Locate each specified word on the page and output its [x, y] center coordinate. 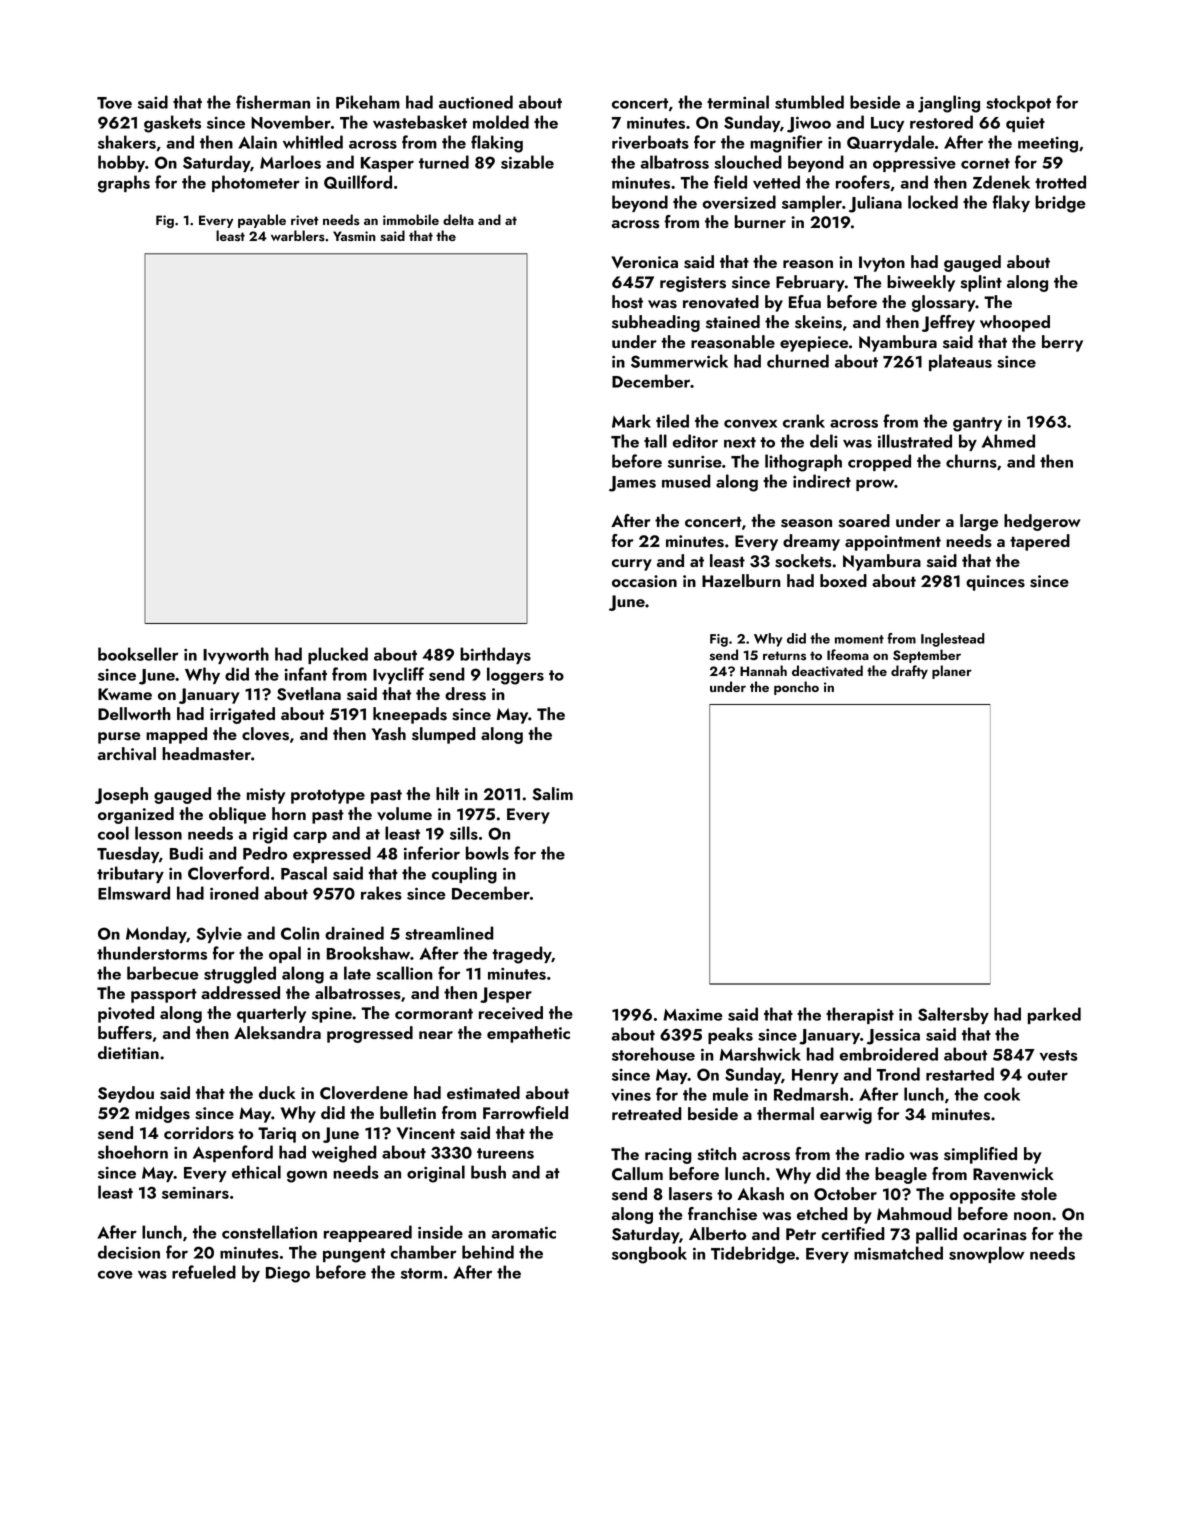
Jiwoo [809, 124]
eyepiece [814, 344]
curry [632, 565]
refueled [204, 1272]
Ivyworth [236, 655]
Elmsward [134, 893]
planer [952, 672]
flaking [497, 144]
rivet [304, 220]
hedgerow [1042, 522]
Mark [631, 421]
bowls [487, 853]
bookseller [138, 654]
